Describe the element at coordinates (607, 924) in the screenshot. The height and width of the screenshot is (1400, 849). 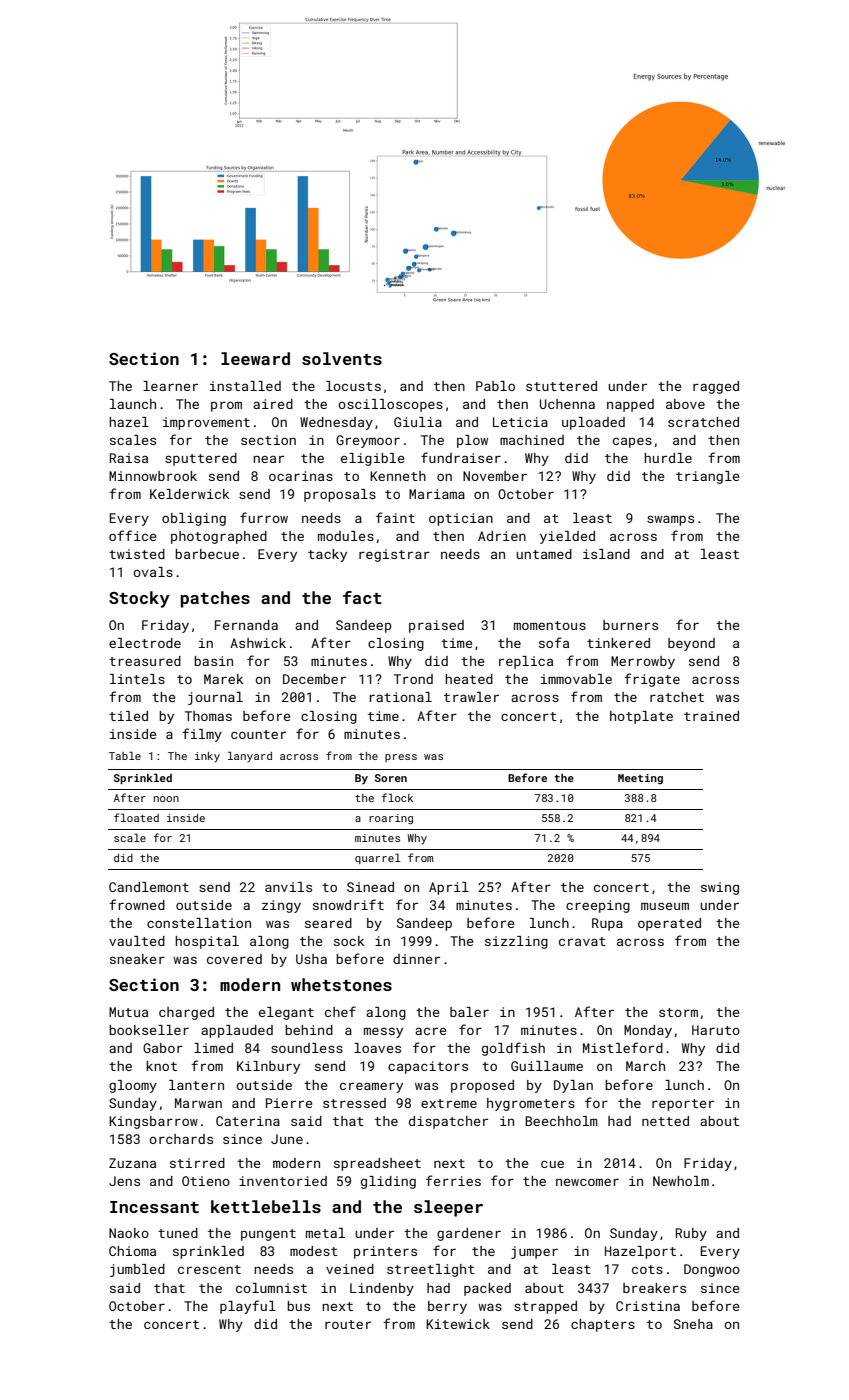
I see `Rupa` at that location.
